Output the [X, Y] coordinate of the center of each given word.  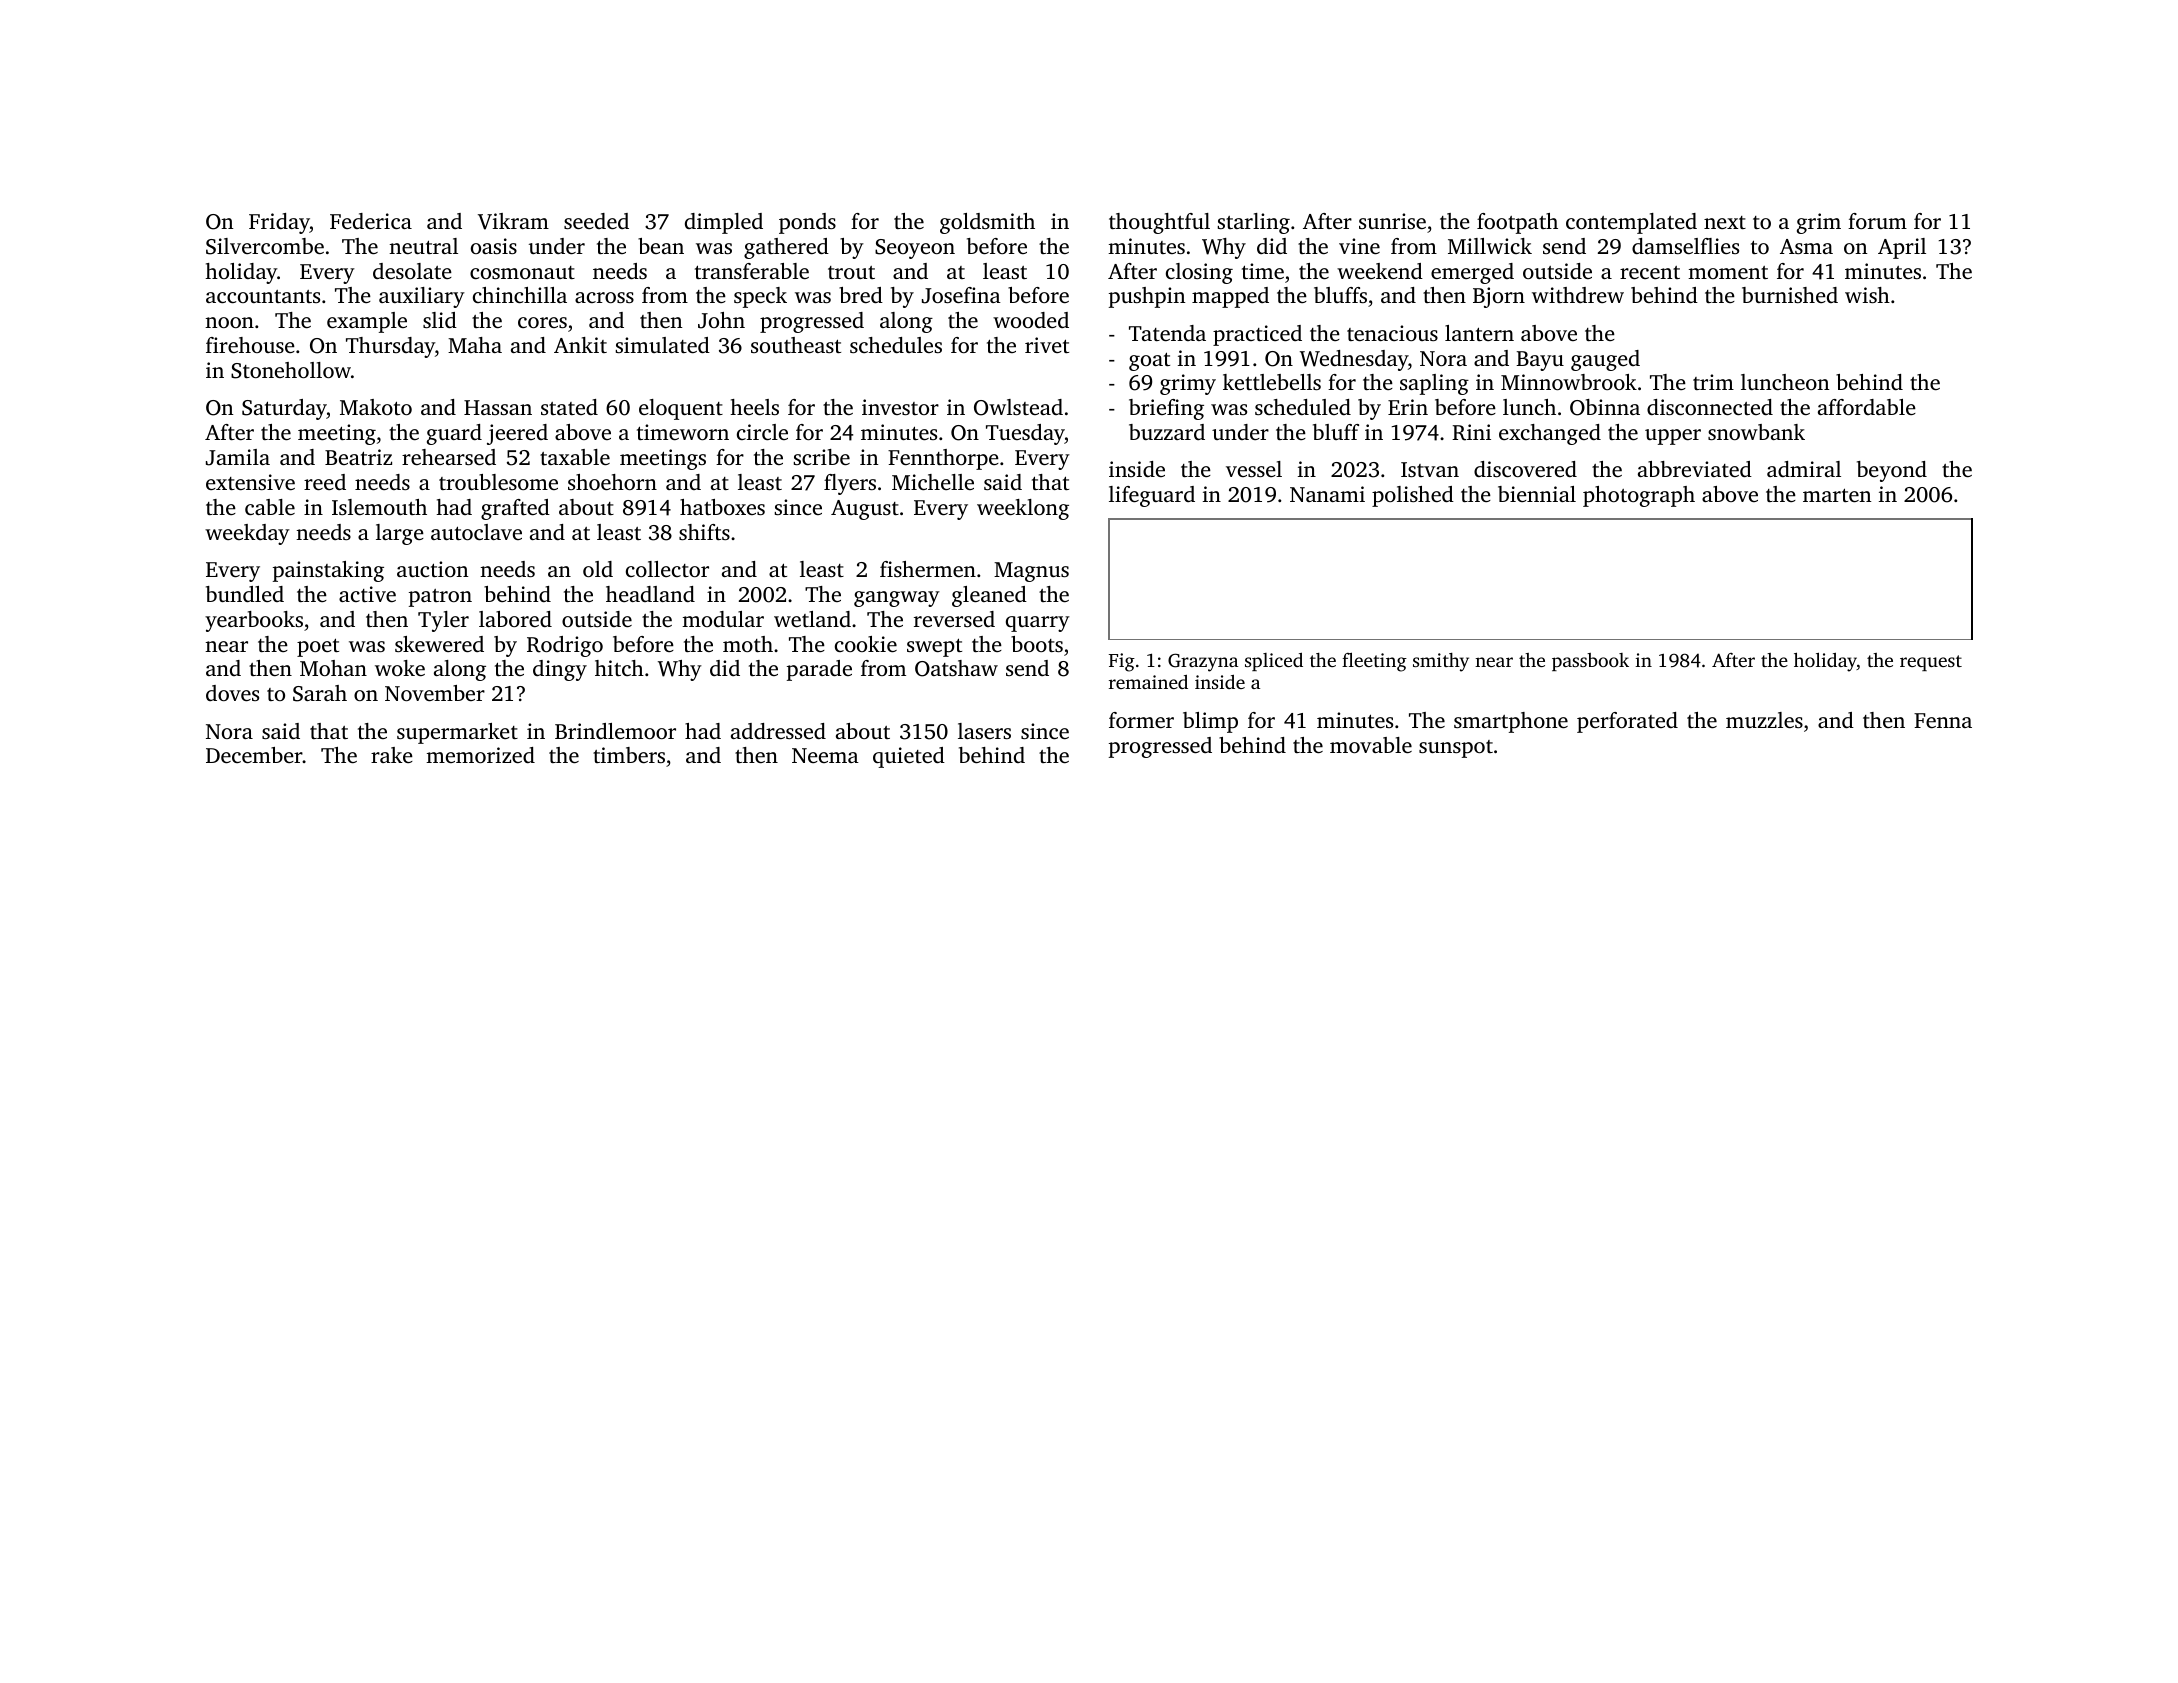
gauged [1605, 360]
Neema [825, 755]
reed [325, 482]
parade [819, 670]
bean [661, 246]
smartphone [1511, 722]
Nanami [1327, 494]
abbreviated [1695, 469]
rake [392, 755]
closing [1199, 273]
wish [1867, 295]
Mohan [333, 668]
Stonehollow [291, 370]
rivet [1047, 345]
